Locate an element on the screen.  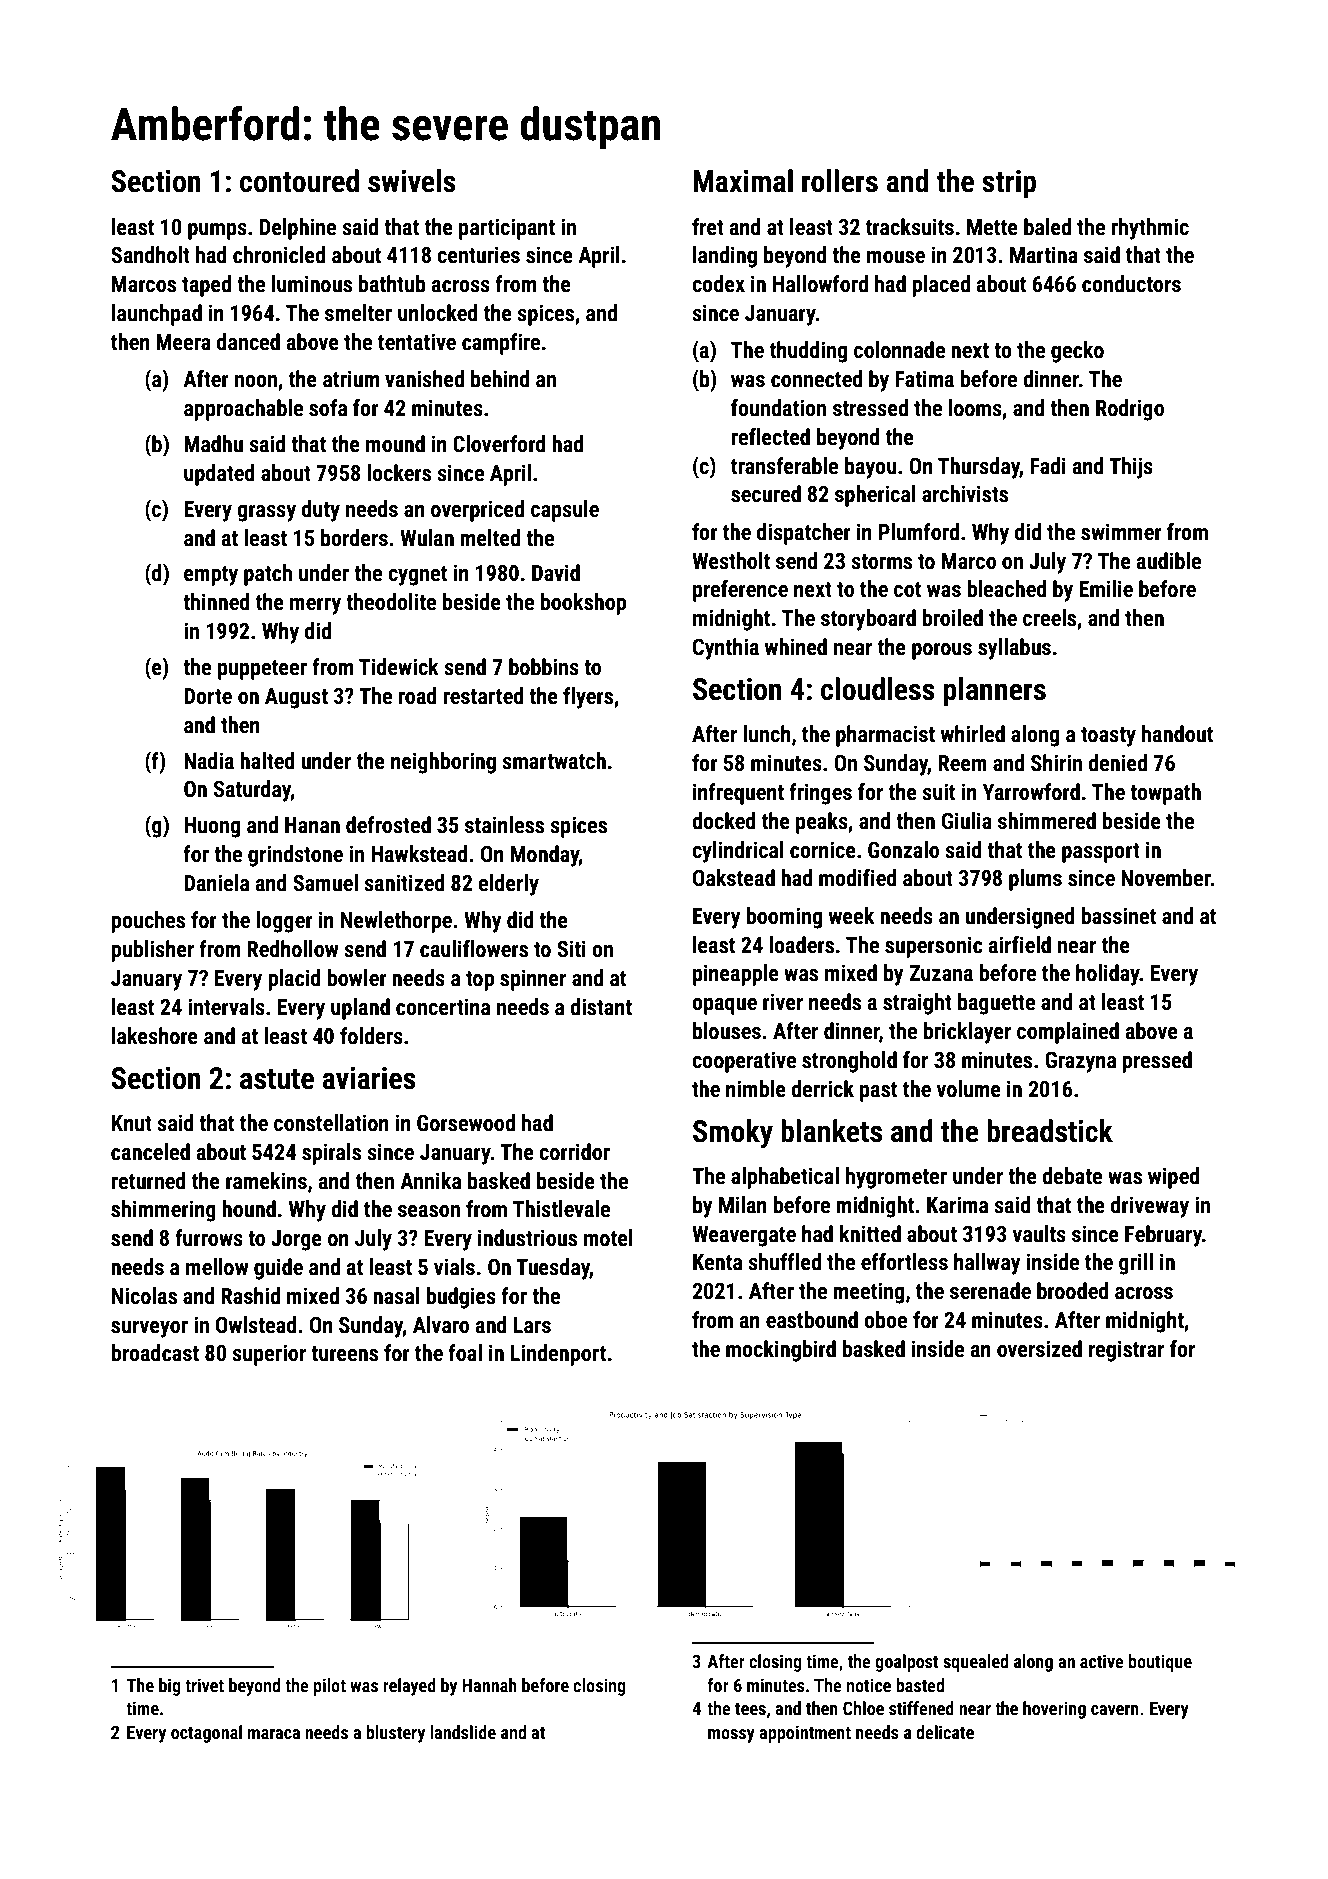
boutique is located at coordinates (1160, 1663).
